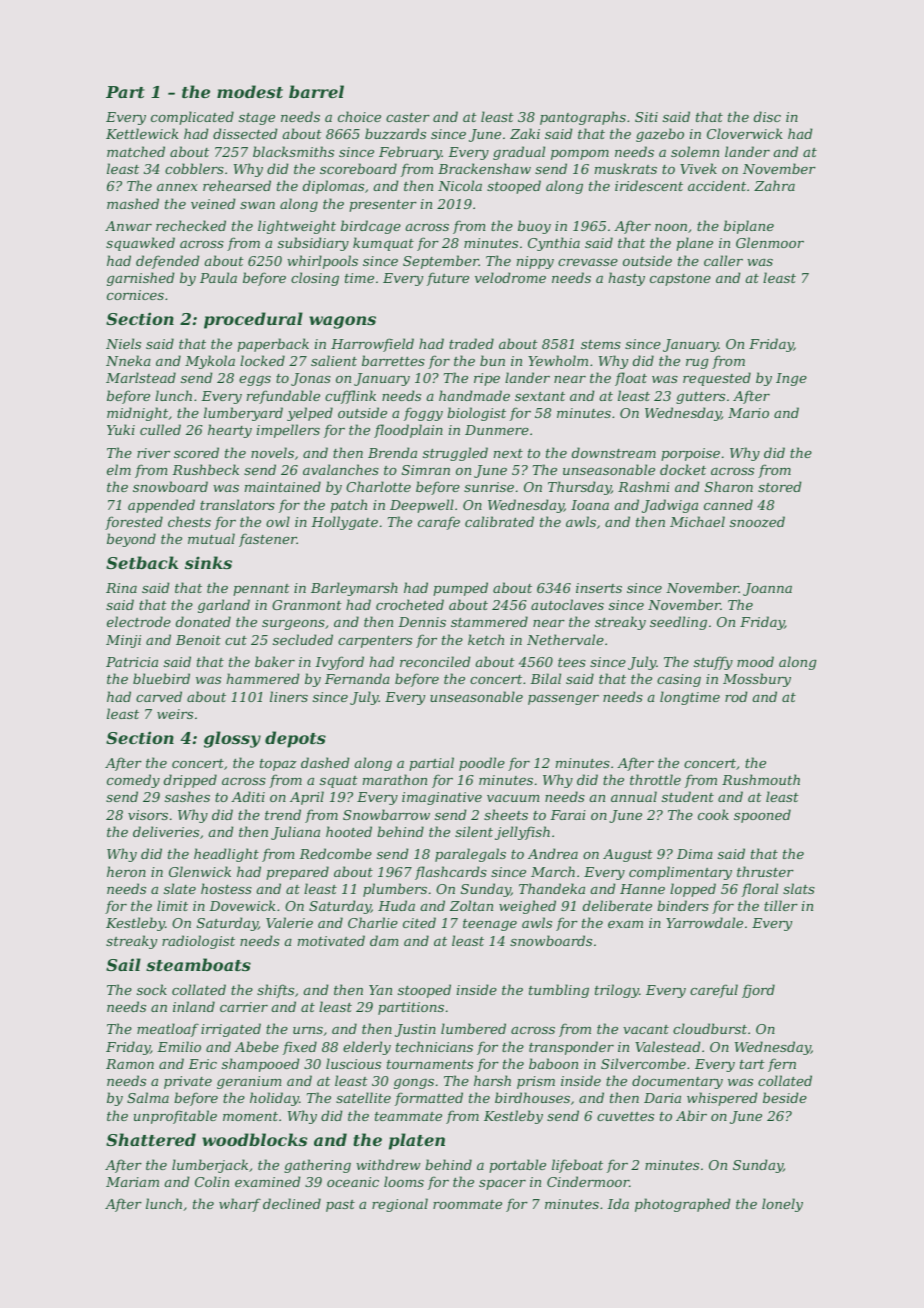  What do you see at coordinates (316, 91) in the image?
I see `barrel` at bounding box center [316, 91].
